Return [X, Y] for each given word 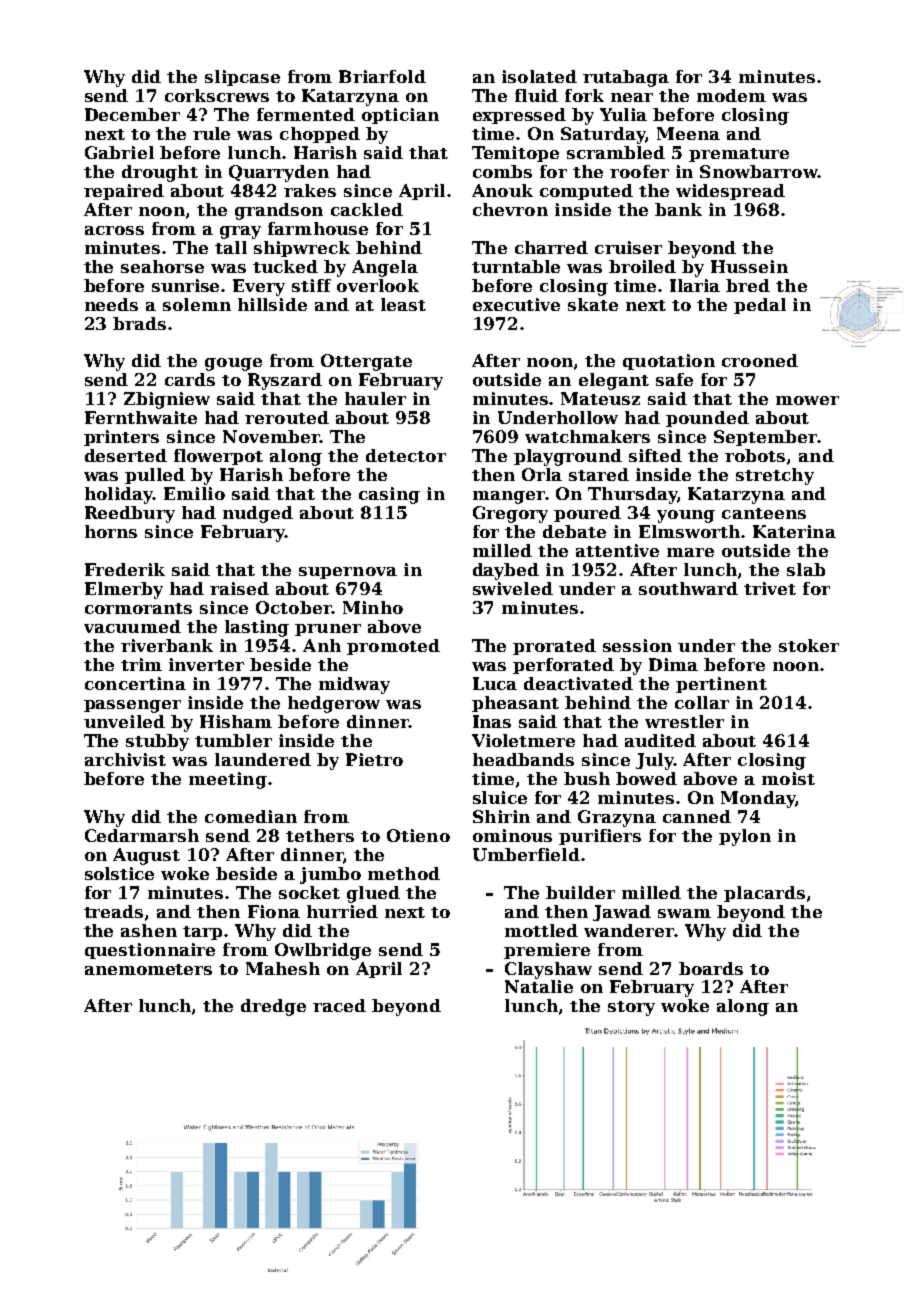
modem [731, 95]
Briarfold [382, 76]
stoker [809, 645]
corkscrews [217, 95]
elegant [614, 381]
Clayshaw [548, 970]
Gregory [510, 514]
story [631, 1008]
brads [139, 323]
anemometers [148, 969]
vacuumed [132, 626]
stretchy [775, 476]
